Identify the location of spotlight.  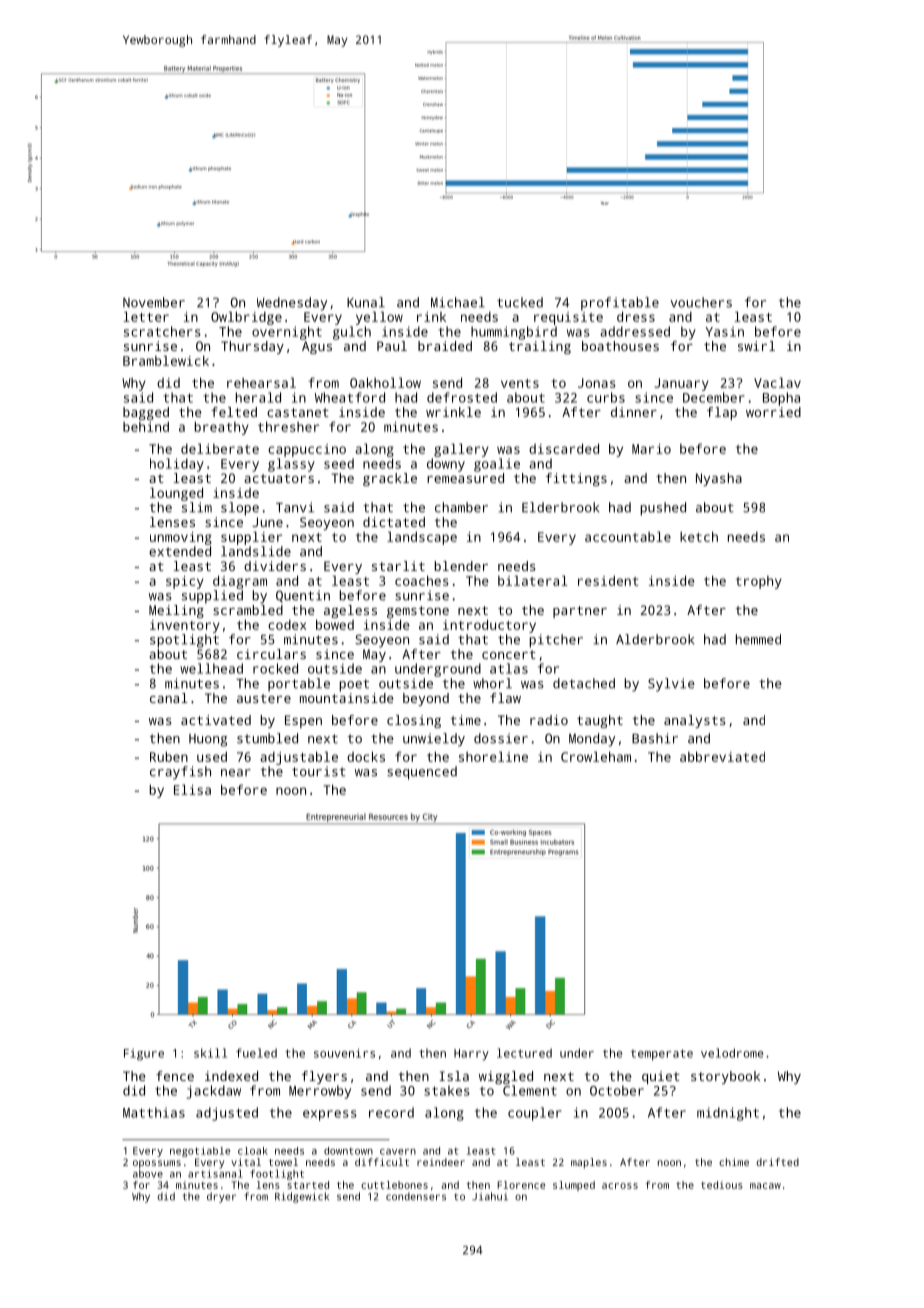
(184, 641).
